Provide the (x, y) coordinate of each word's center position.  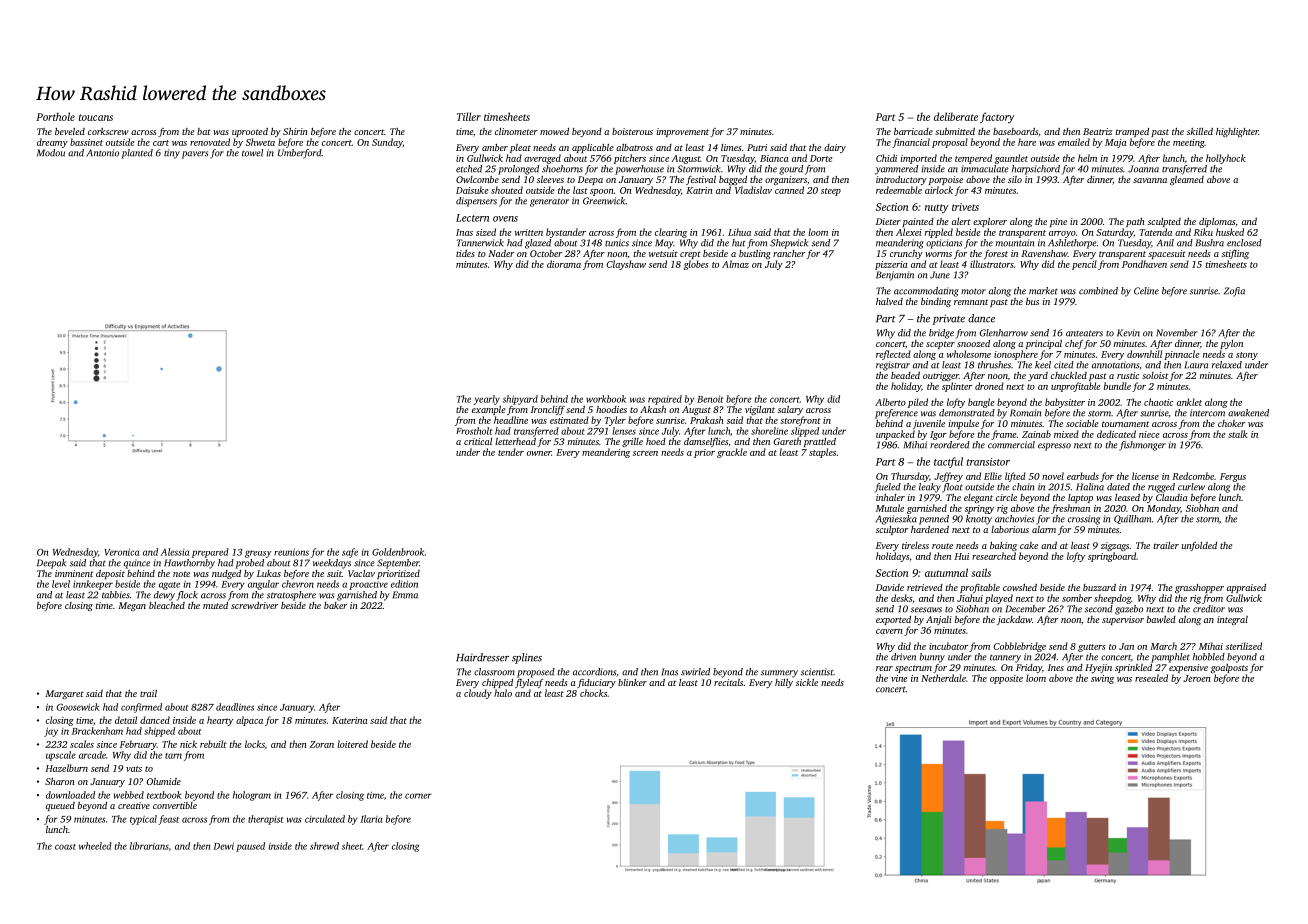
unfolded (1199, 546)
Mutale (890, 508)
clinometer (516, 131)
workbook (606, 399)
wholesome (969, 354)
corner (418, 796)
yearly (486, 400)
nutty (937, 208)
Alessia (175, 552)
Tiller (469, 116)
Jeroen (1197, 678)
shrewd (324, 846)
